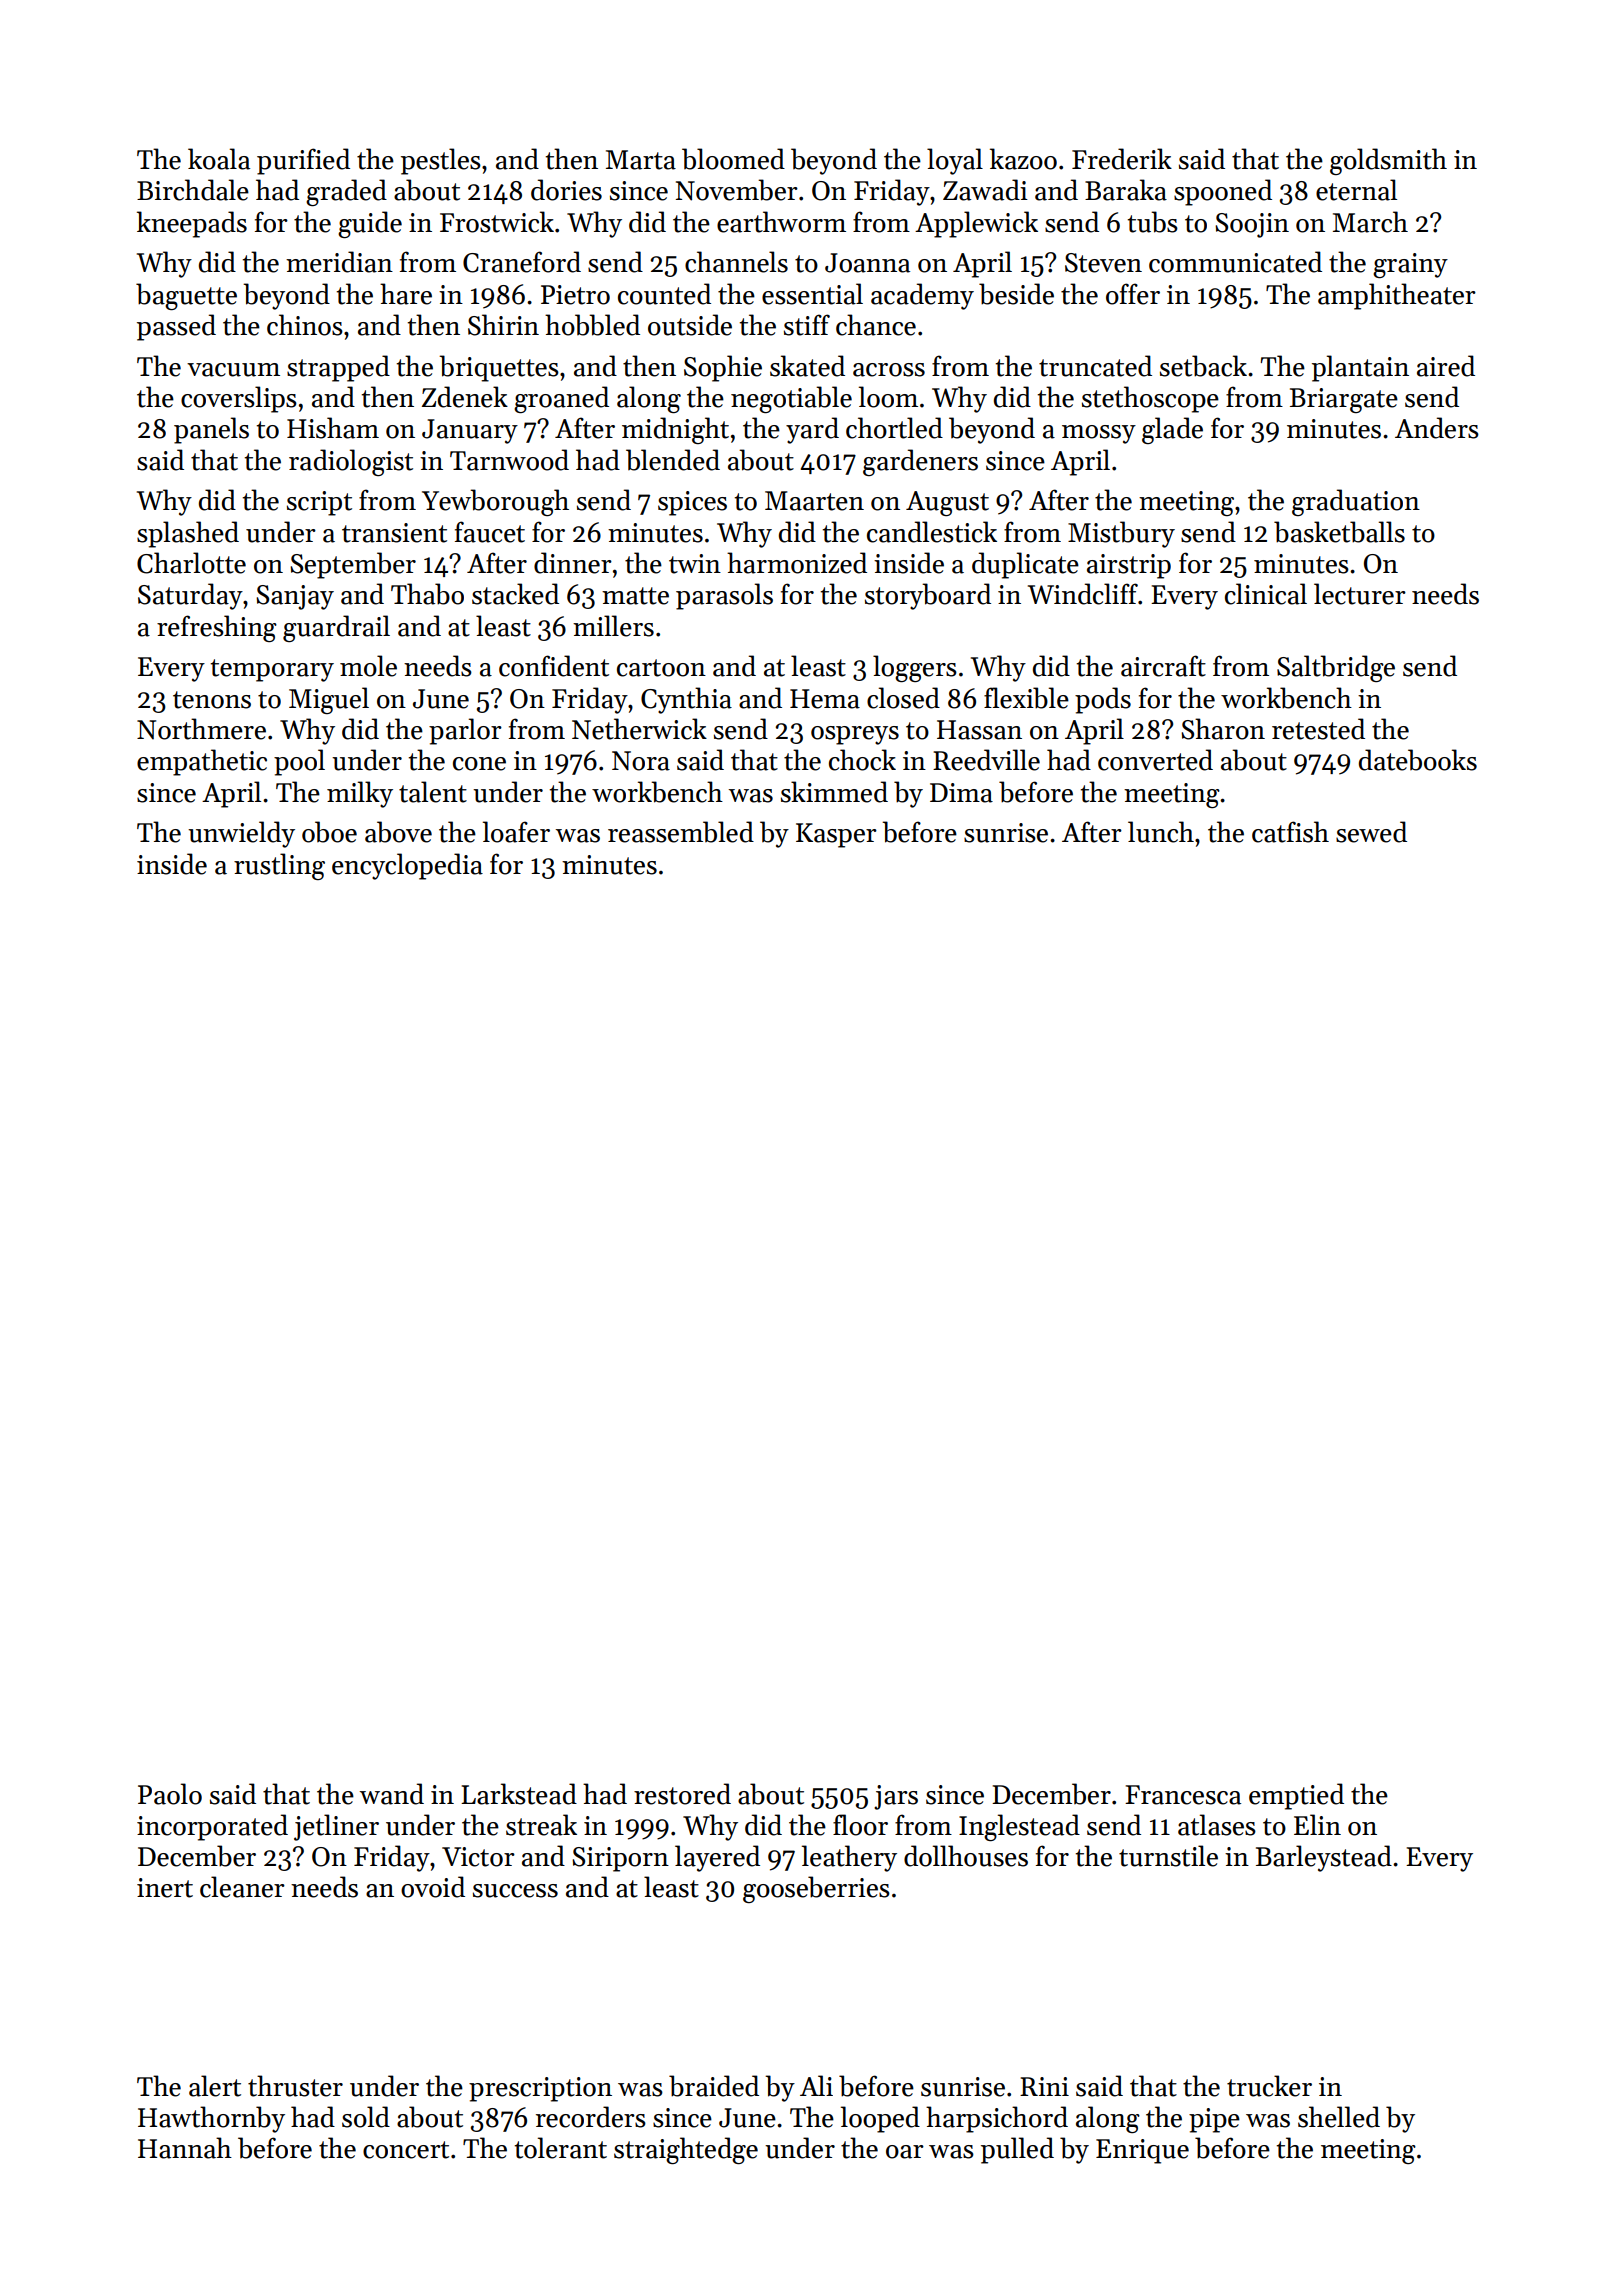 The image size is (1620, 2292). What do you see at coordinates (1397, 296) in the document?
I see `amphitheater` at bounding box center [1397, 296].
